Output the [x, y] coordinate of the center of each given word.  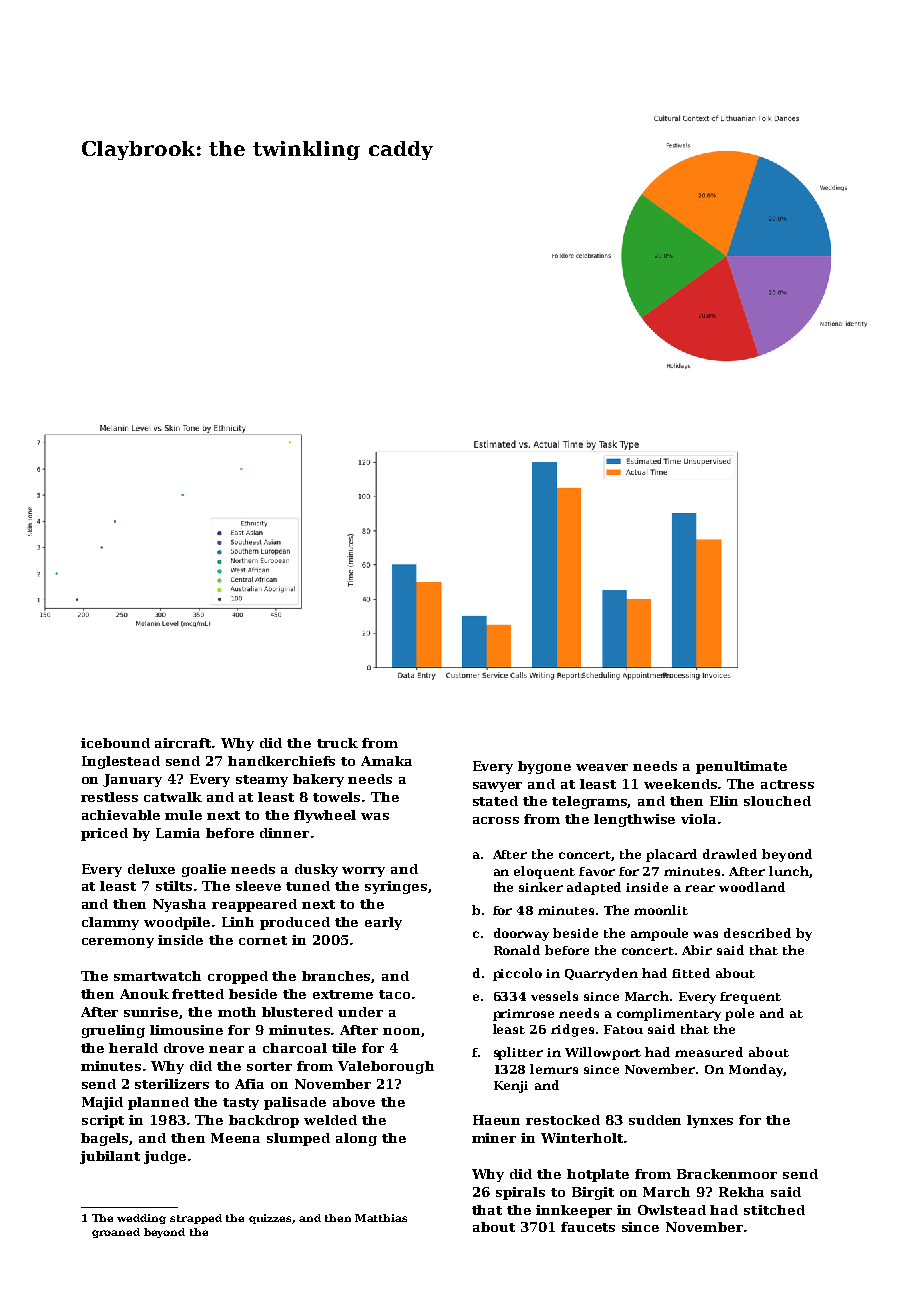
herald [133, 1048]
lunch [789, 871]
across [496, 820]
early [383, 923]
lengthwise [634, 820]
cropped [238, 977]
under [360, 1012]
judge [165, 1157]
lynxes [710, 1121]
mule [183, 815]
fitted [691, 973]
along [356, 1139]
